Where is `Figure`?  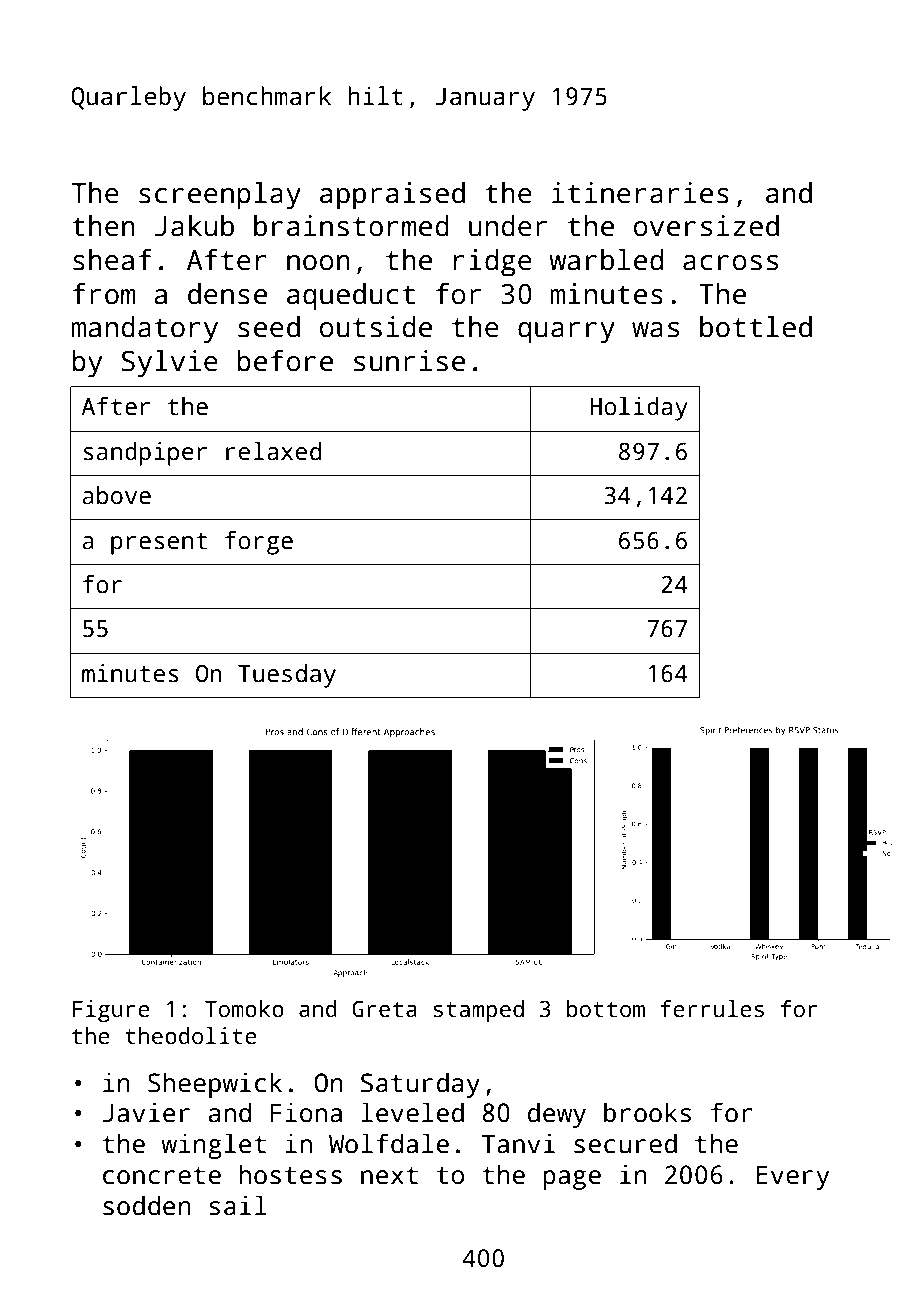
Figure is located at coordinates (111, 1011).
